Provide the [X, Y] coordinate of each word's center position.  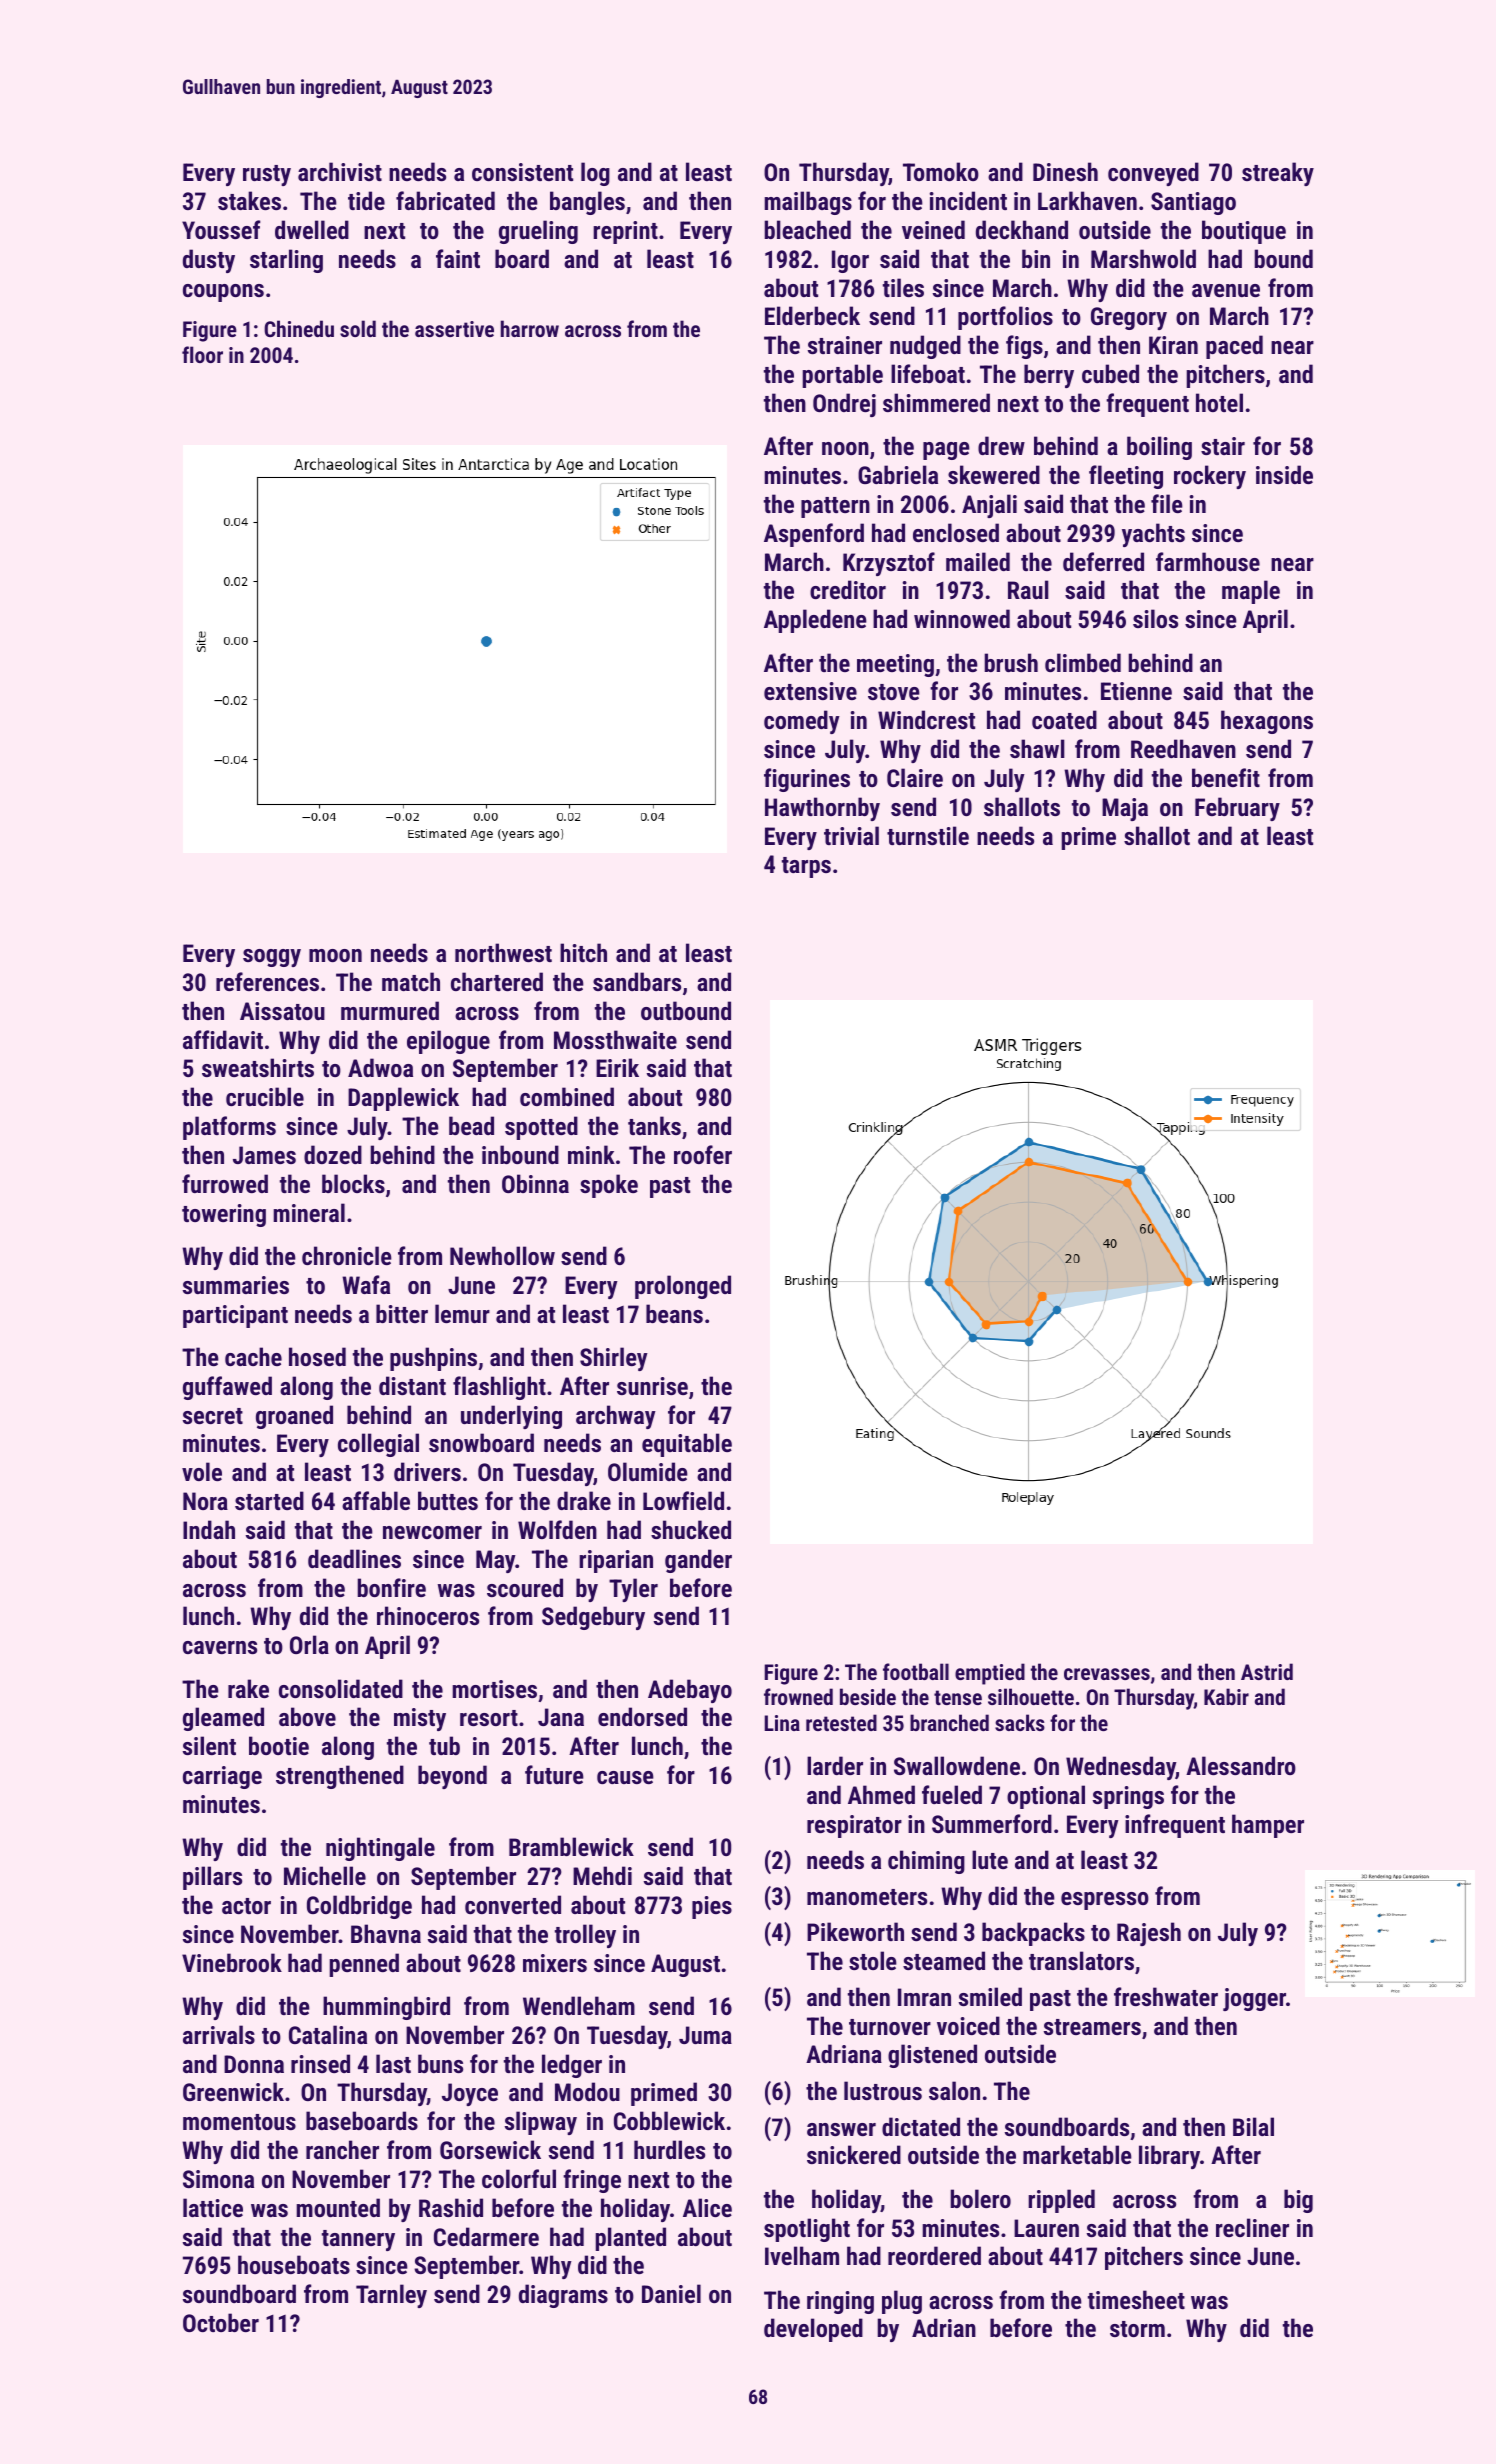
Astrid [1267, 1671]
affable [376, 1500]
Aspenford [814, 535]
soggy [272, 958]
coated [1064, 719]
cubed [1110, 373]
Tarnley [391, 2296]
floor [202, 354]
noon [845, 448]
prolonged [683, 1287]
